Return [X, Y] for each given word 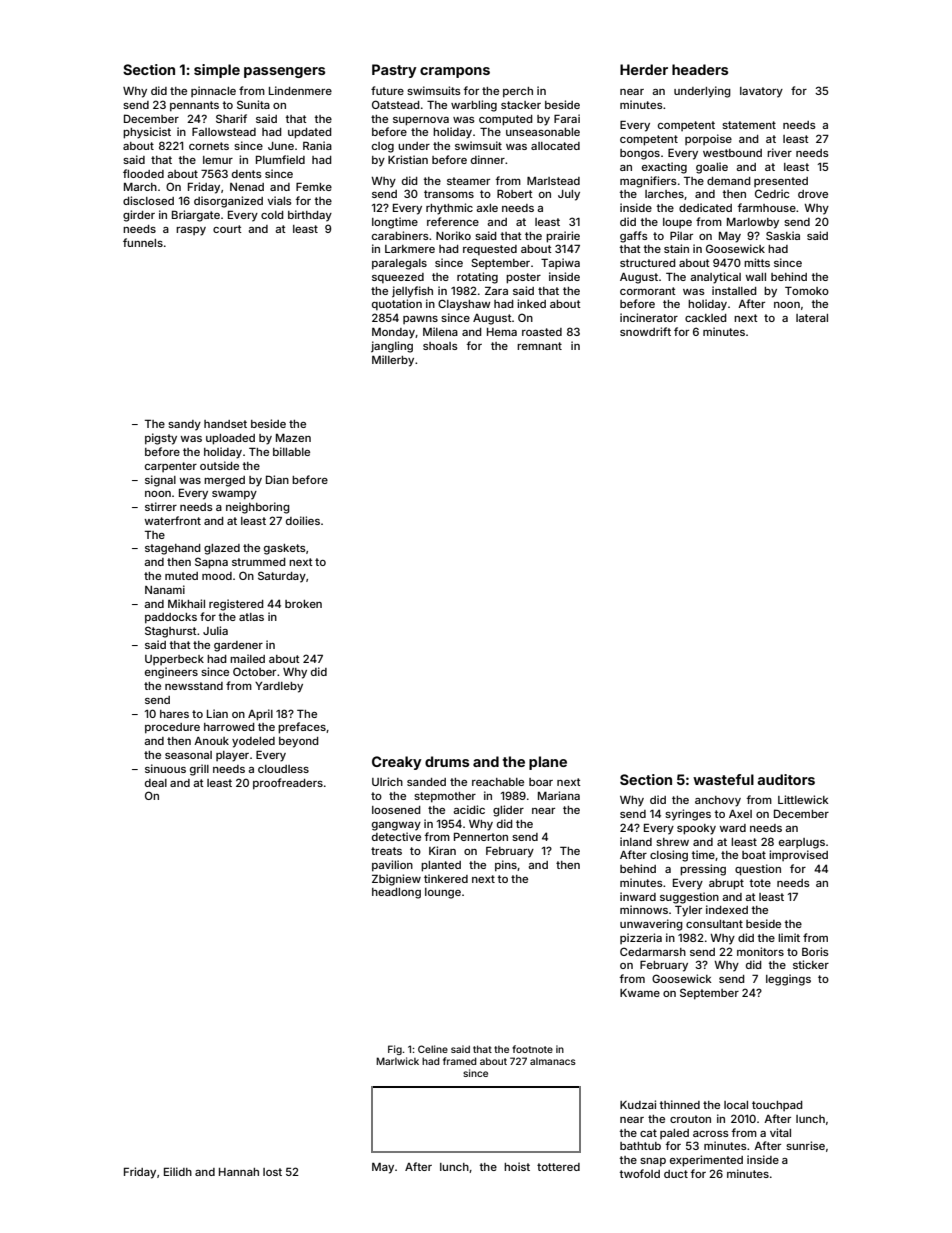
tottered [558, 1167]
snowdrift [645, 331]
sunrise [805, 1145]
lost [272, 1172]
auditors [786, 779]
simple [217, 71]
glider [508, 811]
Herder [644, 69]
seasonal [188, 755]
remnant [539, 346]
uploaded [230, 439]
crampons [455, 72]
